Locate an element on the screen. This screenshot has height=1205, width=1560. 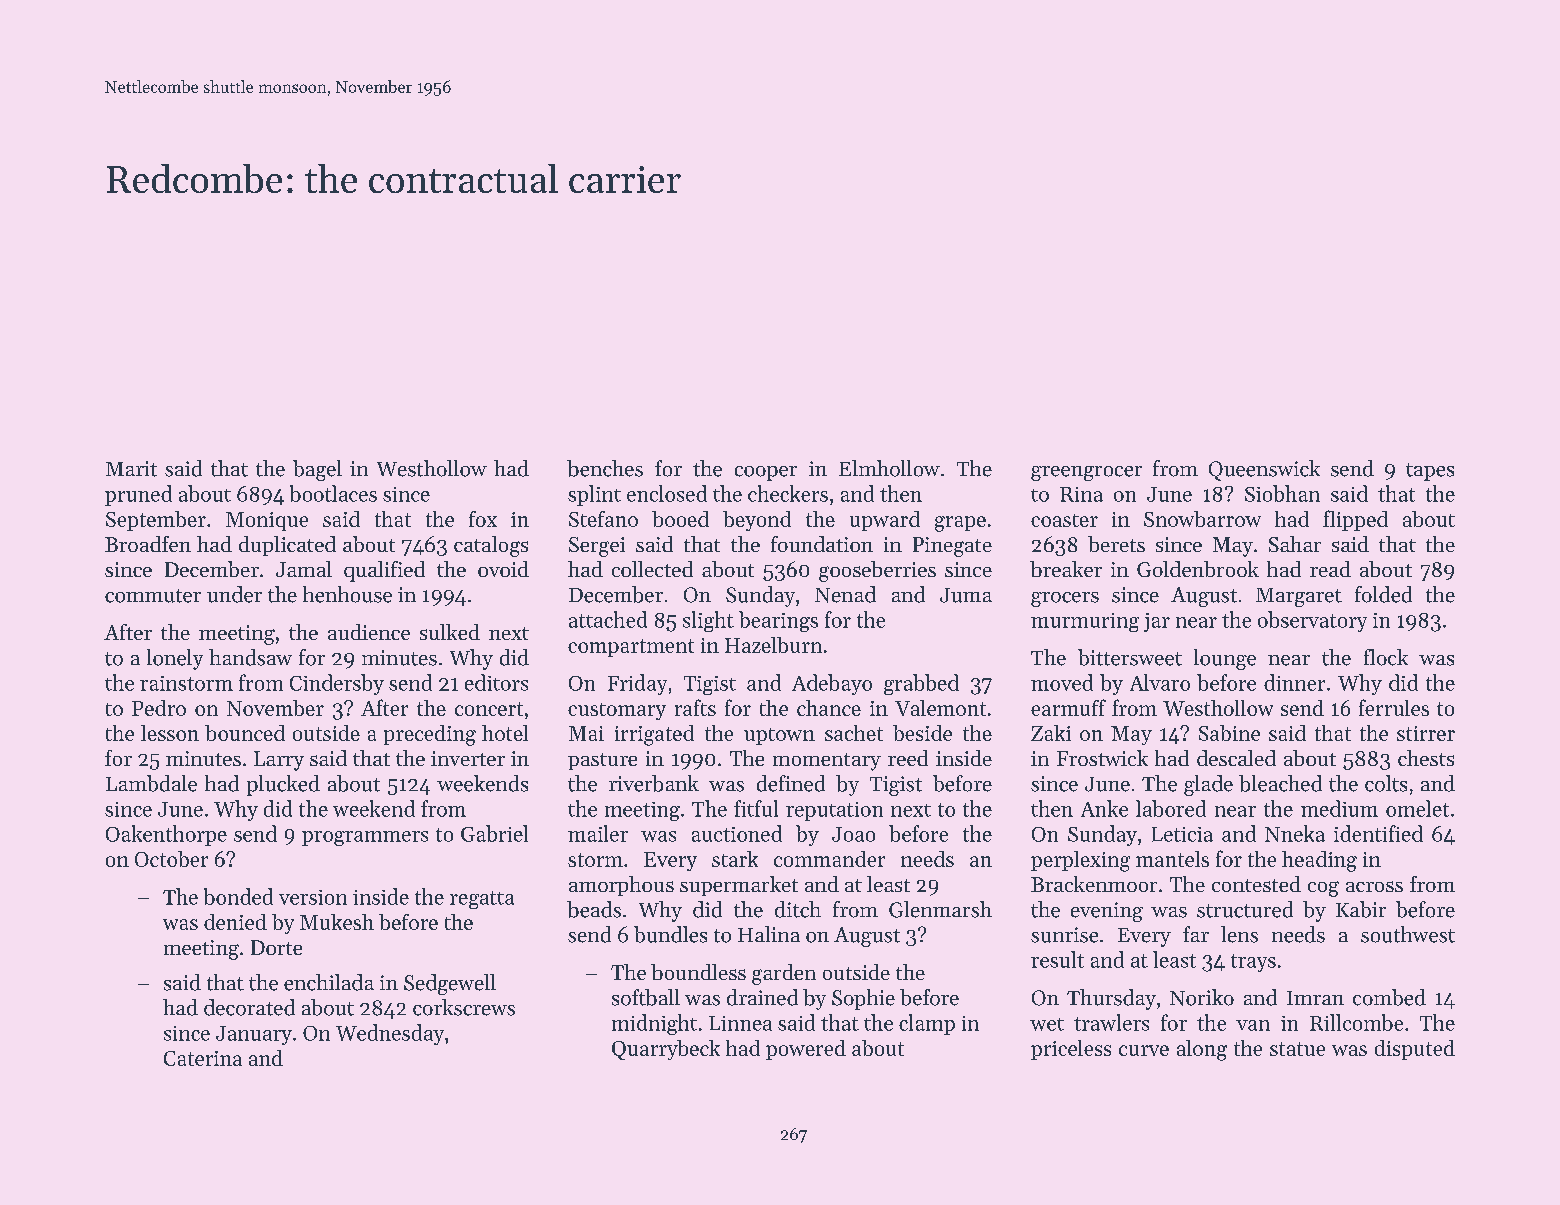
programmers is located at coordinates (365, 838).
